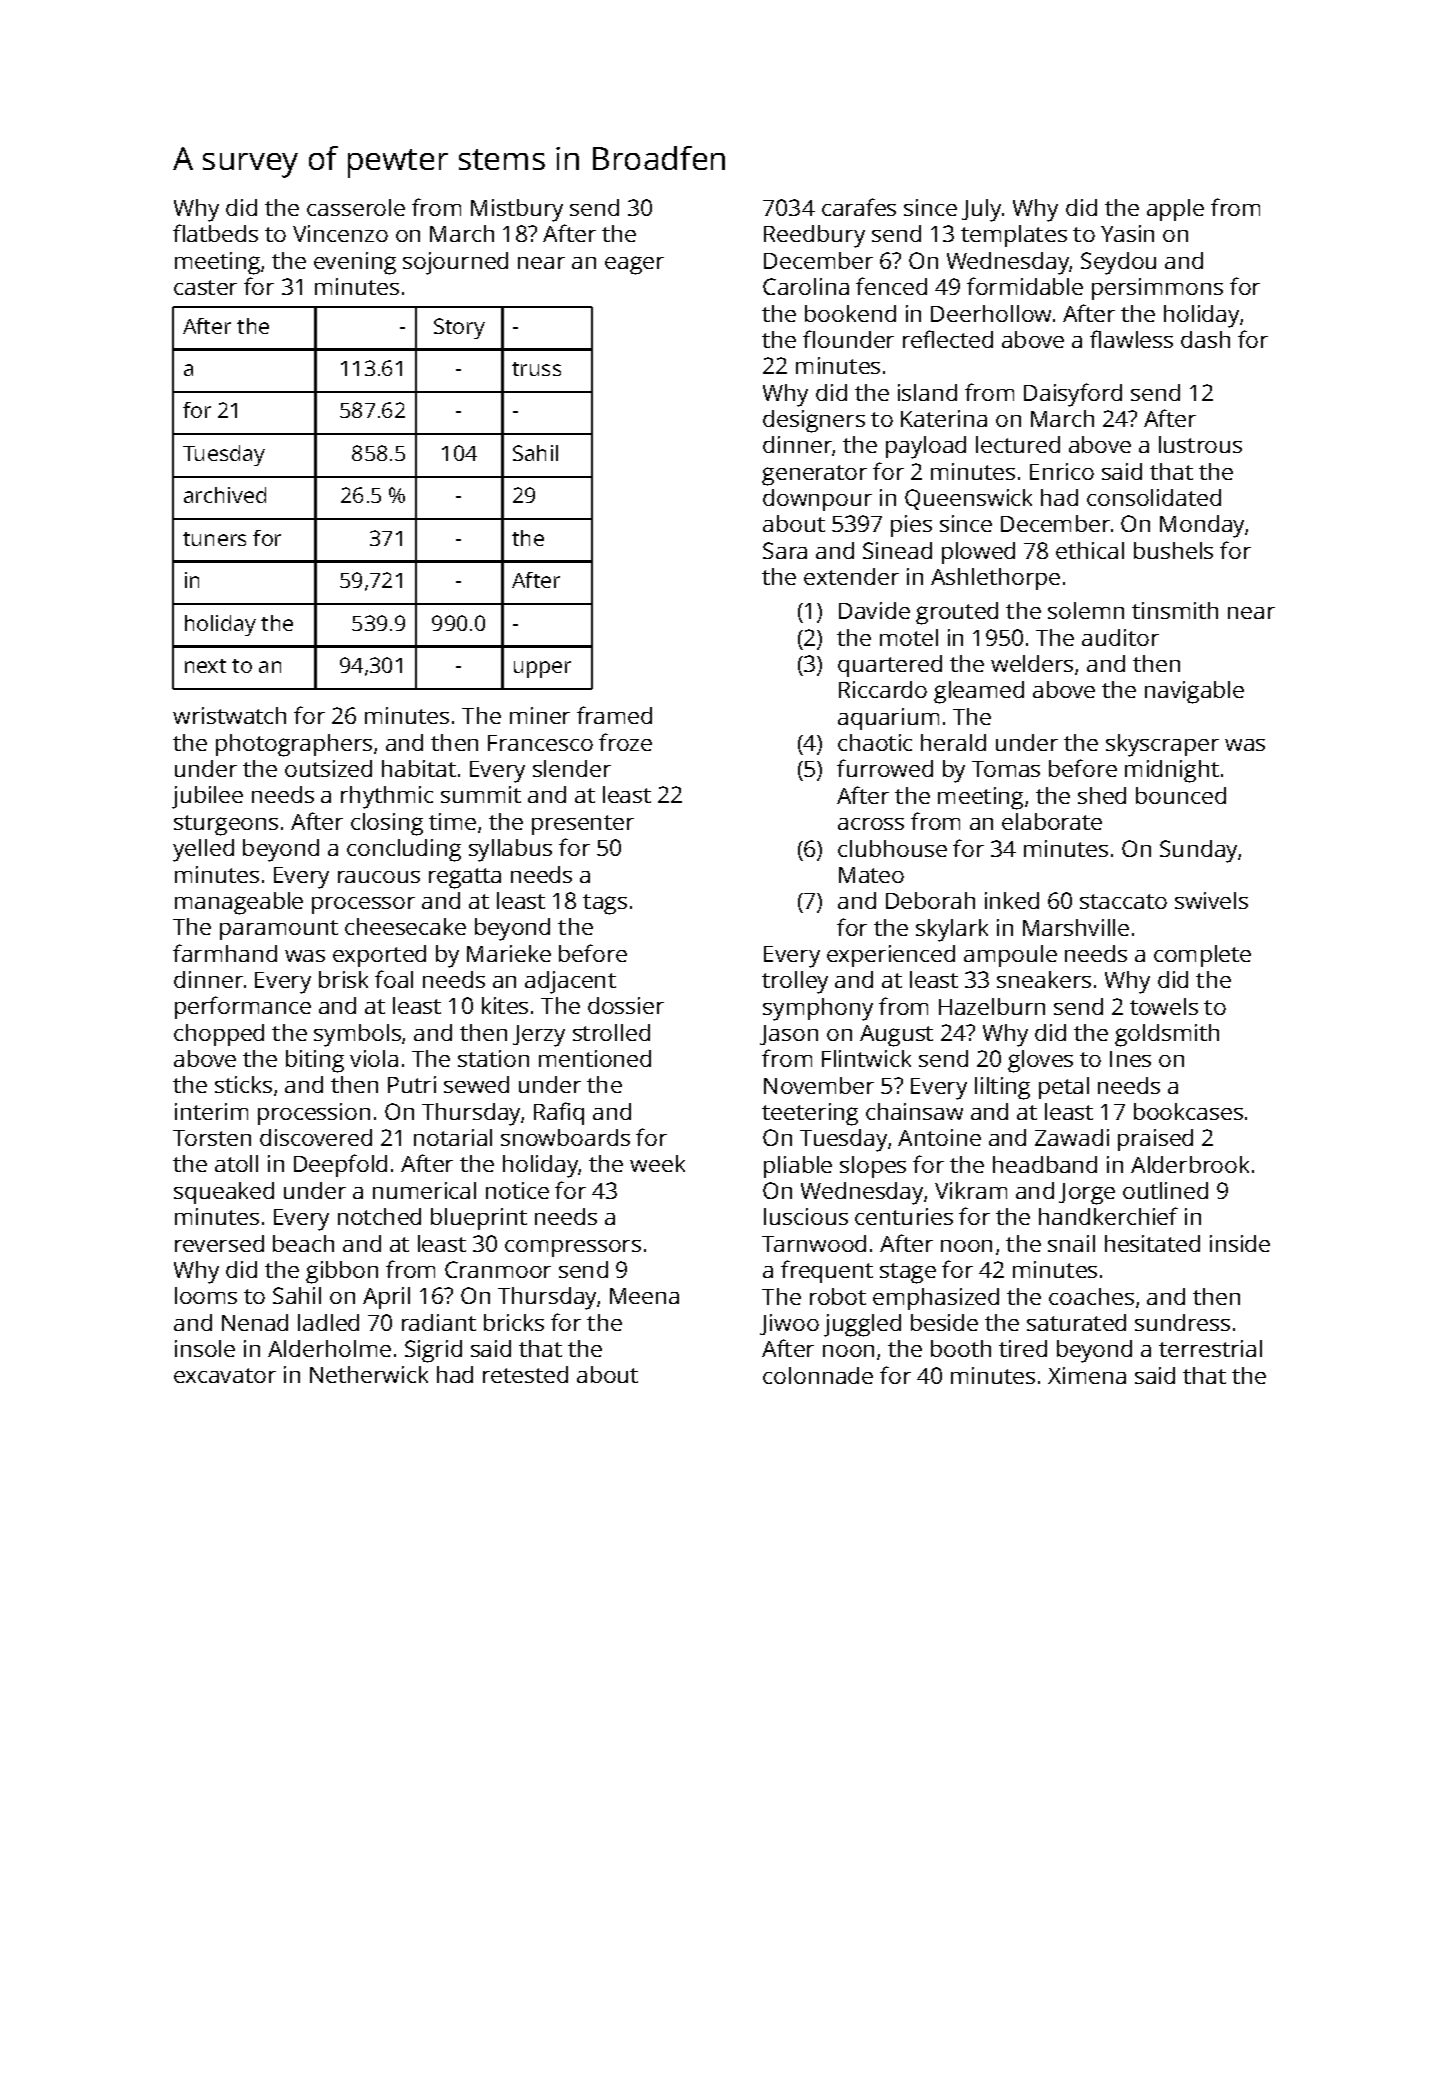 The image size is (1450, 2100). I want to click on towels, so click(1164, 1006).
